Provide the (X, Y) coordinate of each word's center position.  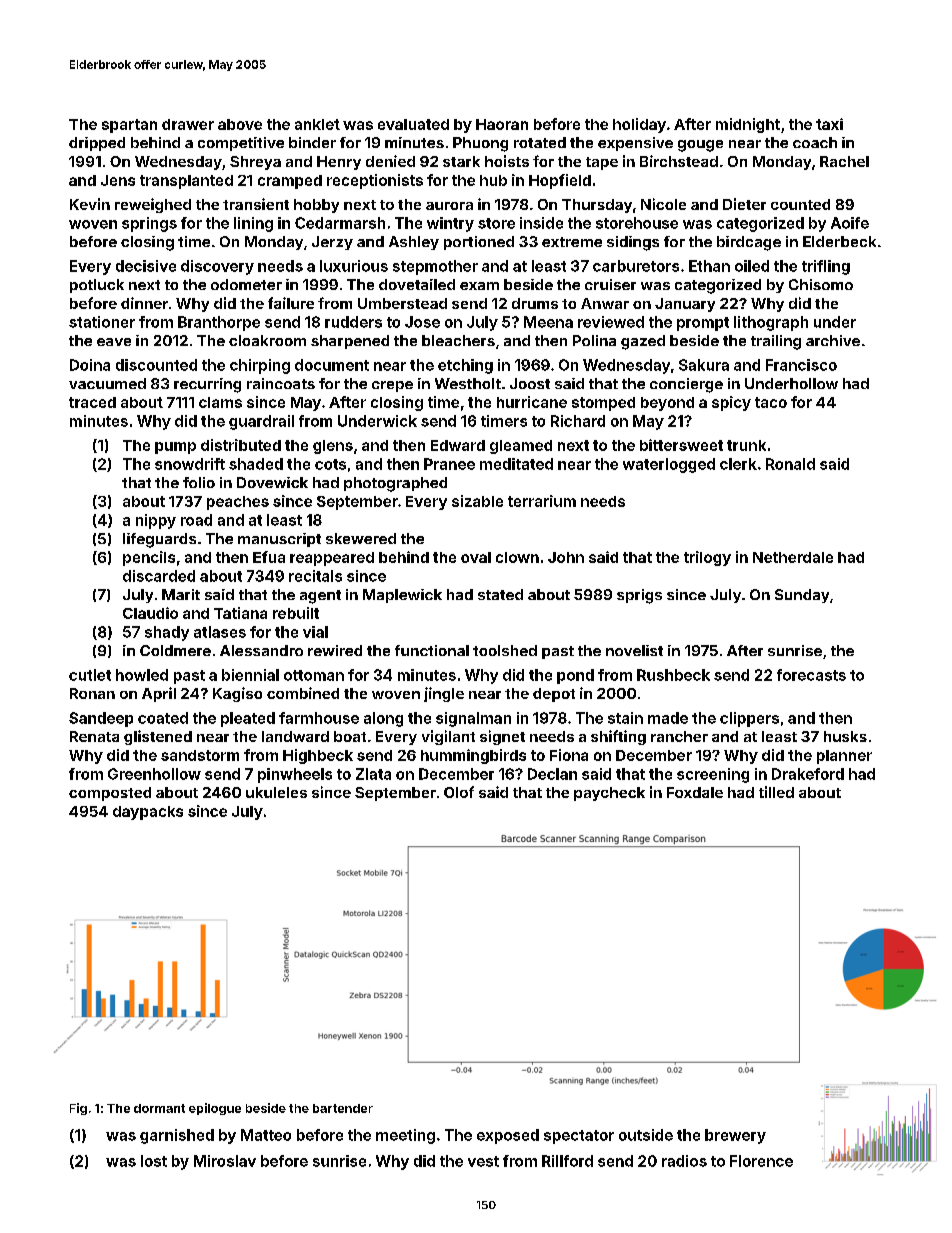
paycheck (609, 794)
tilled (776, 792)
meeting (405, 1136)
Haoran (502, 124)
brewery (735, 1136)
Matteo (266, 1135)
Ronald (790, 464)
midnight (748, 125)
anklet (317, 124)
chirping (260, 366)
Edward (458, 445)
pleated (248, 719)
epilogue (215, 1109)
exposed (508, 1136)
